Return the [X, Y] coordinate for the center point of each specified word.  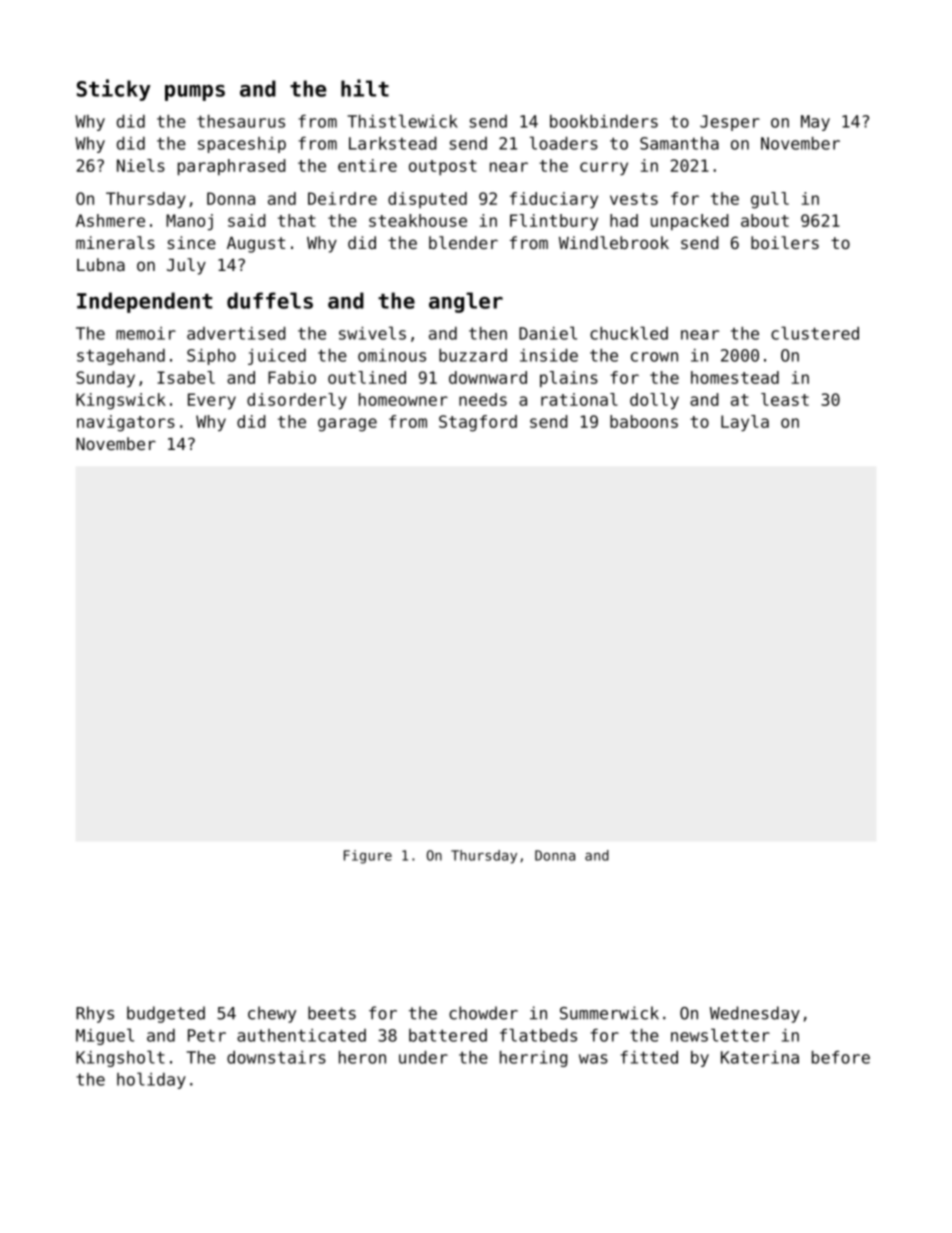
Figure [368, 857]
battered [448, 1035]
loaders [564, 143]
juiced [277, 357]
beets [332, 1013]
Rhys [95, 1014]
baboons [644, 421]
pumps [195, 93]
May [815, 123]
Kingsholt [120, 1058]
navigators [126, 423]
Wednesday [755, 1014]
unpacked [690, 222]
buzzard [473, 355]
